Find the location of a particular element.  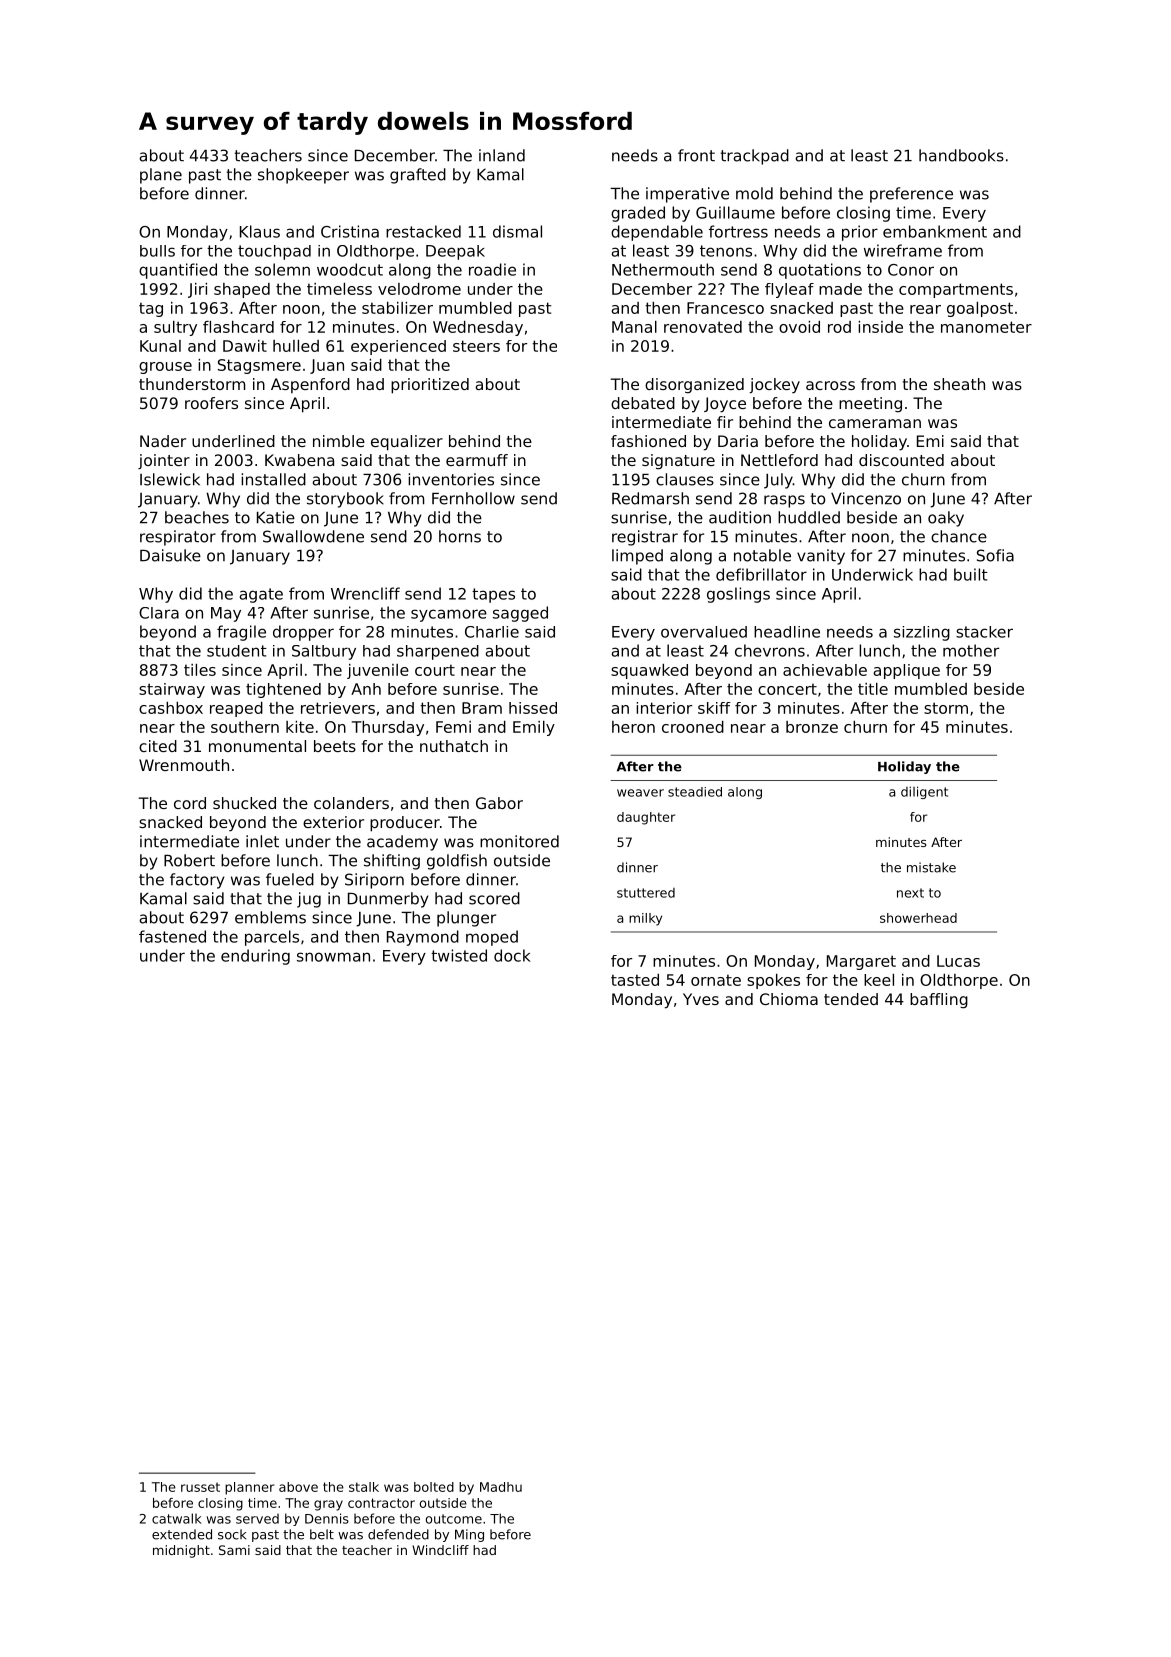

handbooks is located at coordinates (961, 155).
